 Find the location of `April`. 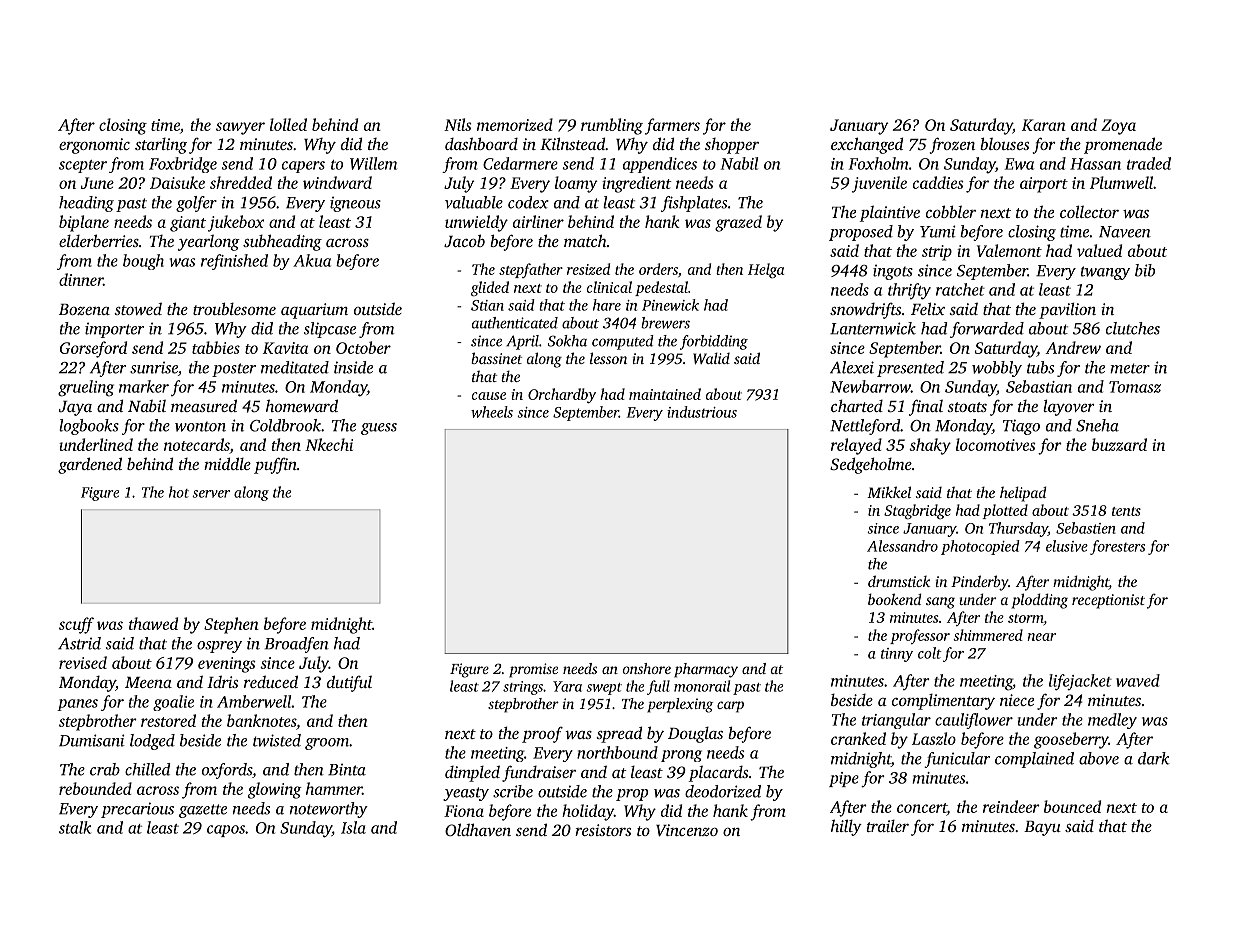

April is located at coordinates (522, 342).
